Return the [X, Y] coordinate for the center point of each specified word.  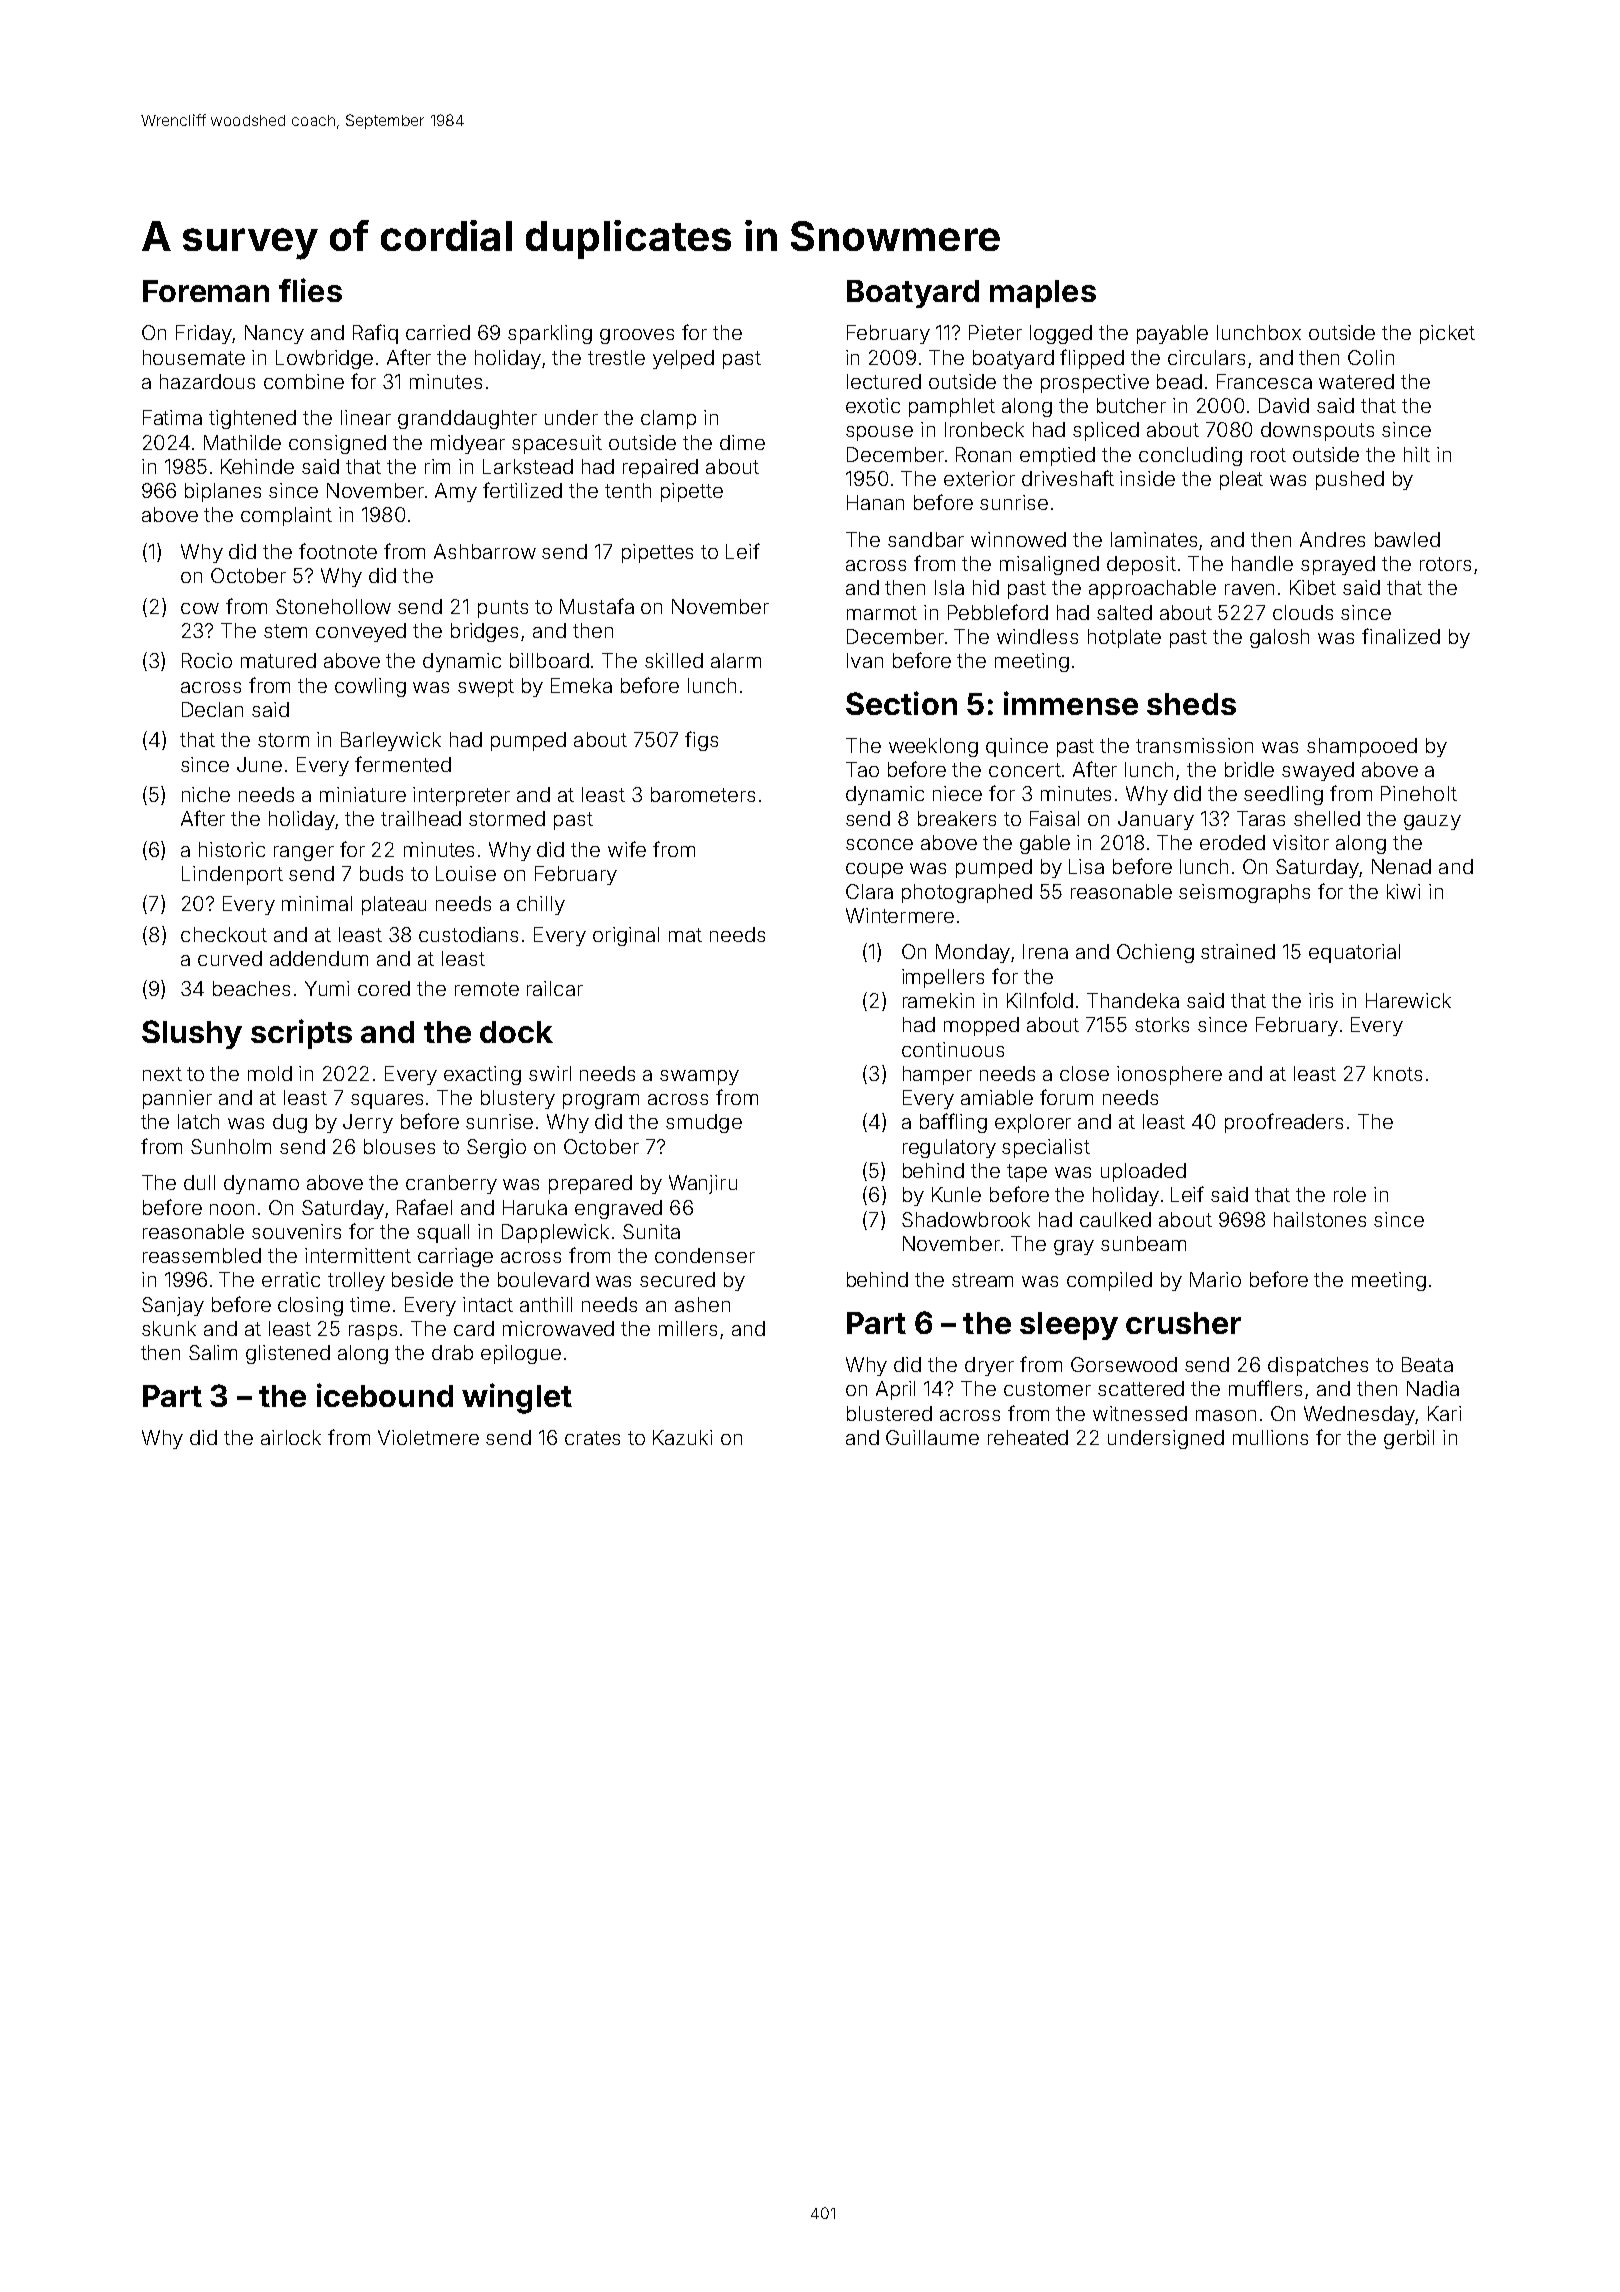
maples [1043, 294]
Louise [466, 873]
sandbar [926, 539]
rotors [1445, 564]
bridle [1249, 769]
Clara [869, 891]
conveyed [361, 632]
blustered [889, 1413]
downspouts [1317, 431]
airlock [291, 1437]
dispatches [1318, 1366]
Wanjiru [703, 1184]
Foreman [206, 291]
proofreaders [1284, 1123]
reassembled [202, 1255]
